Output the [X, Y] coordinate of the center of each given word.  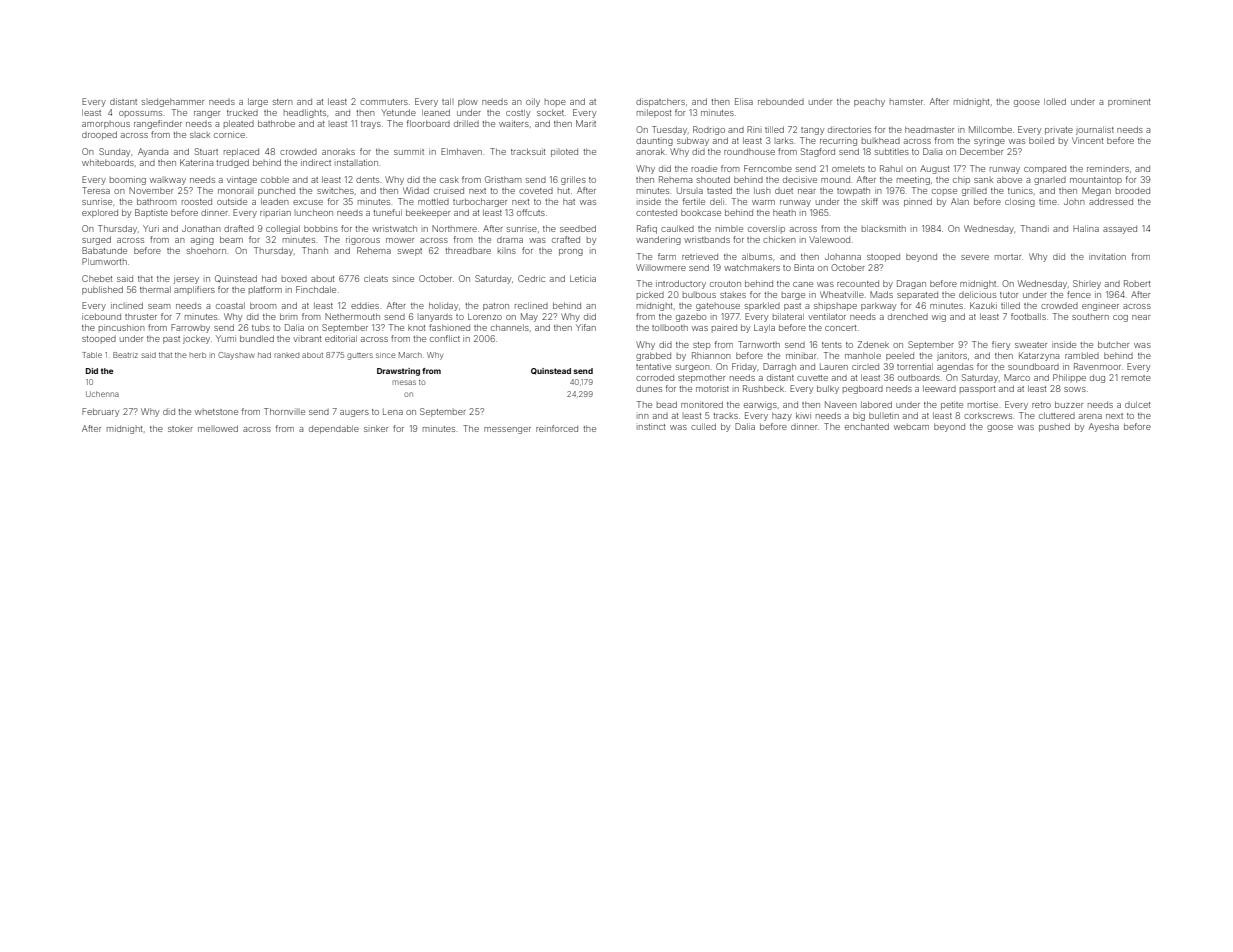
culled [703, 426]
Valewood [829, 239]
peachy [869, 103]
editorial [341, 338]
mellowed [218, 428]
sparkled [762, 306]
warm [763, 202]
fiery [1001, 345]
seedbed [578, 228]
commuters [384, 102]
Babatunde [104, 250]
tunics [1020, 190]
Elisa [744, 101]
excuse [308, 202]
